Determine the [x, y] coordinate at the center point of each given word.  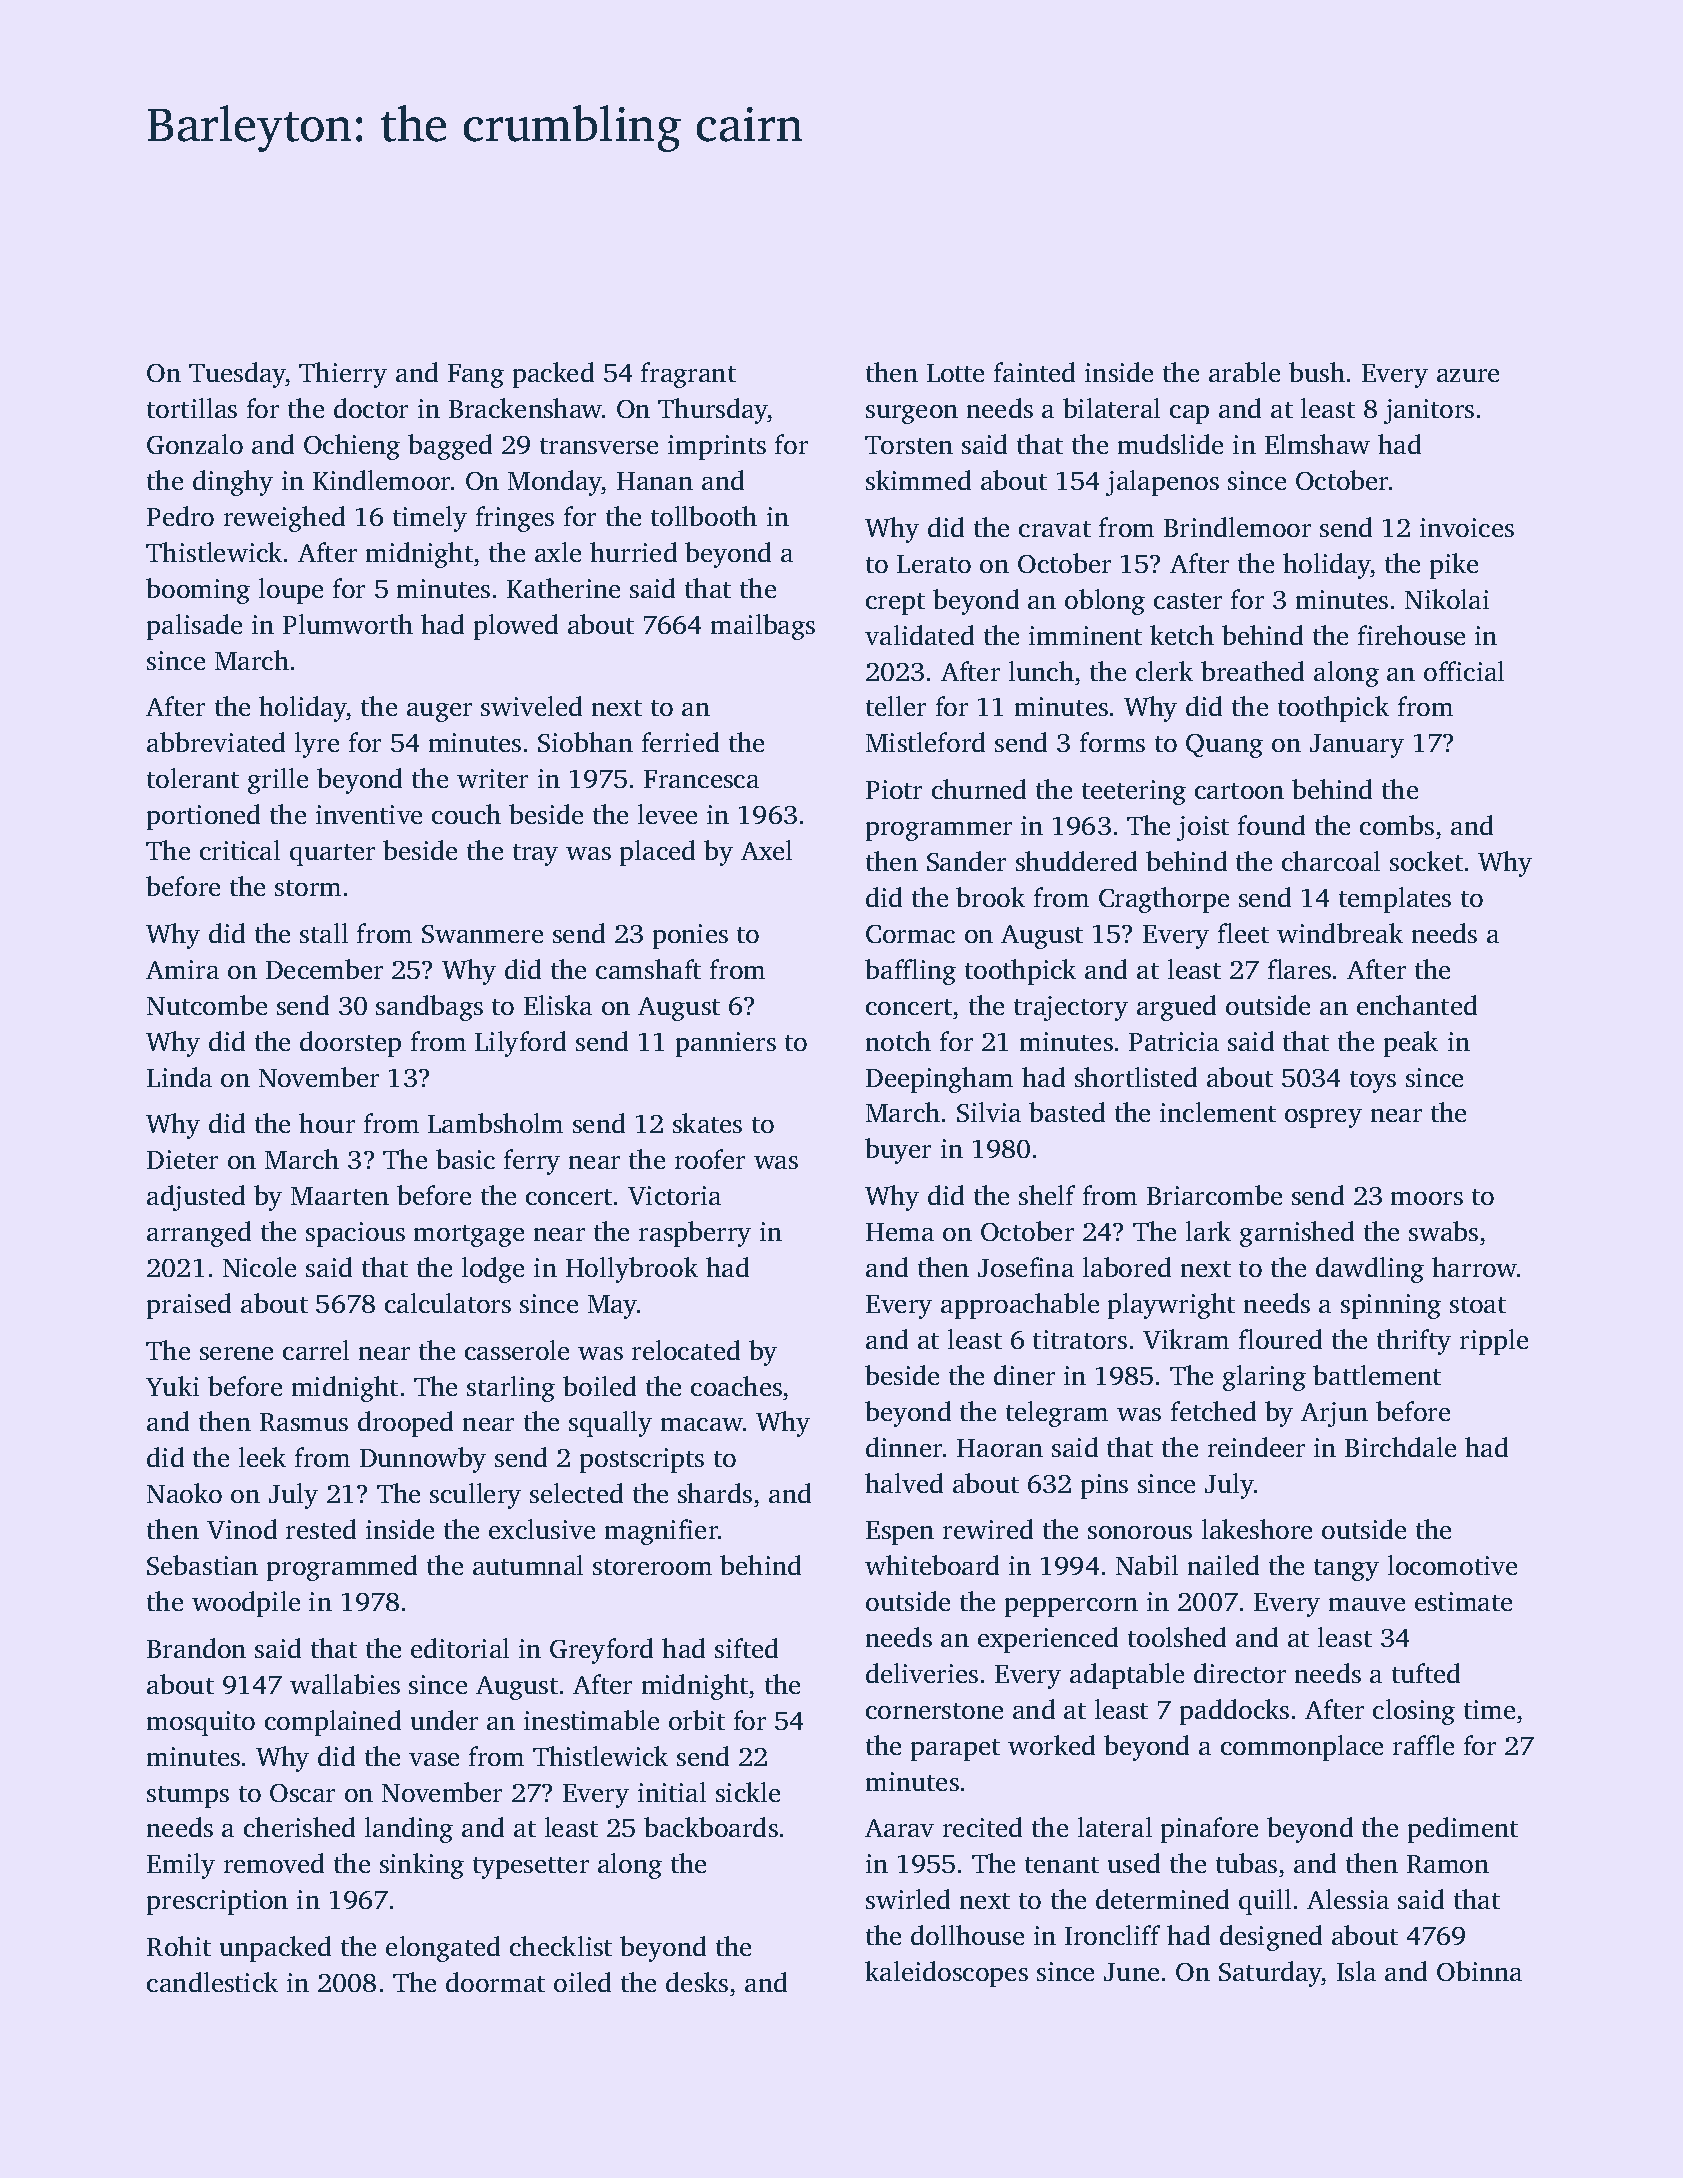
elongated [443, 1949]
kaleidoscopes [946, 1974]
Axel [766, 850]
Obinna [1479, 1971]
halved [904, 1483]
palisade [194, 627]
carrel [316, 1350]
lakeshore [1257, 1529]
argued [1176, 1008]
